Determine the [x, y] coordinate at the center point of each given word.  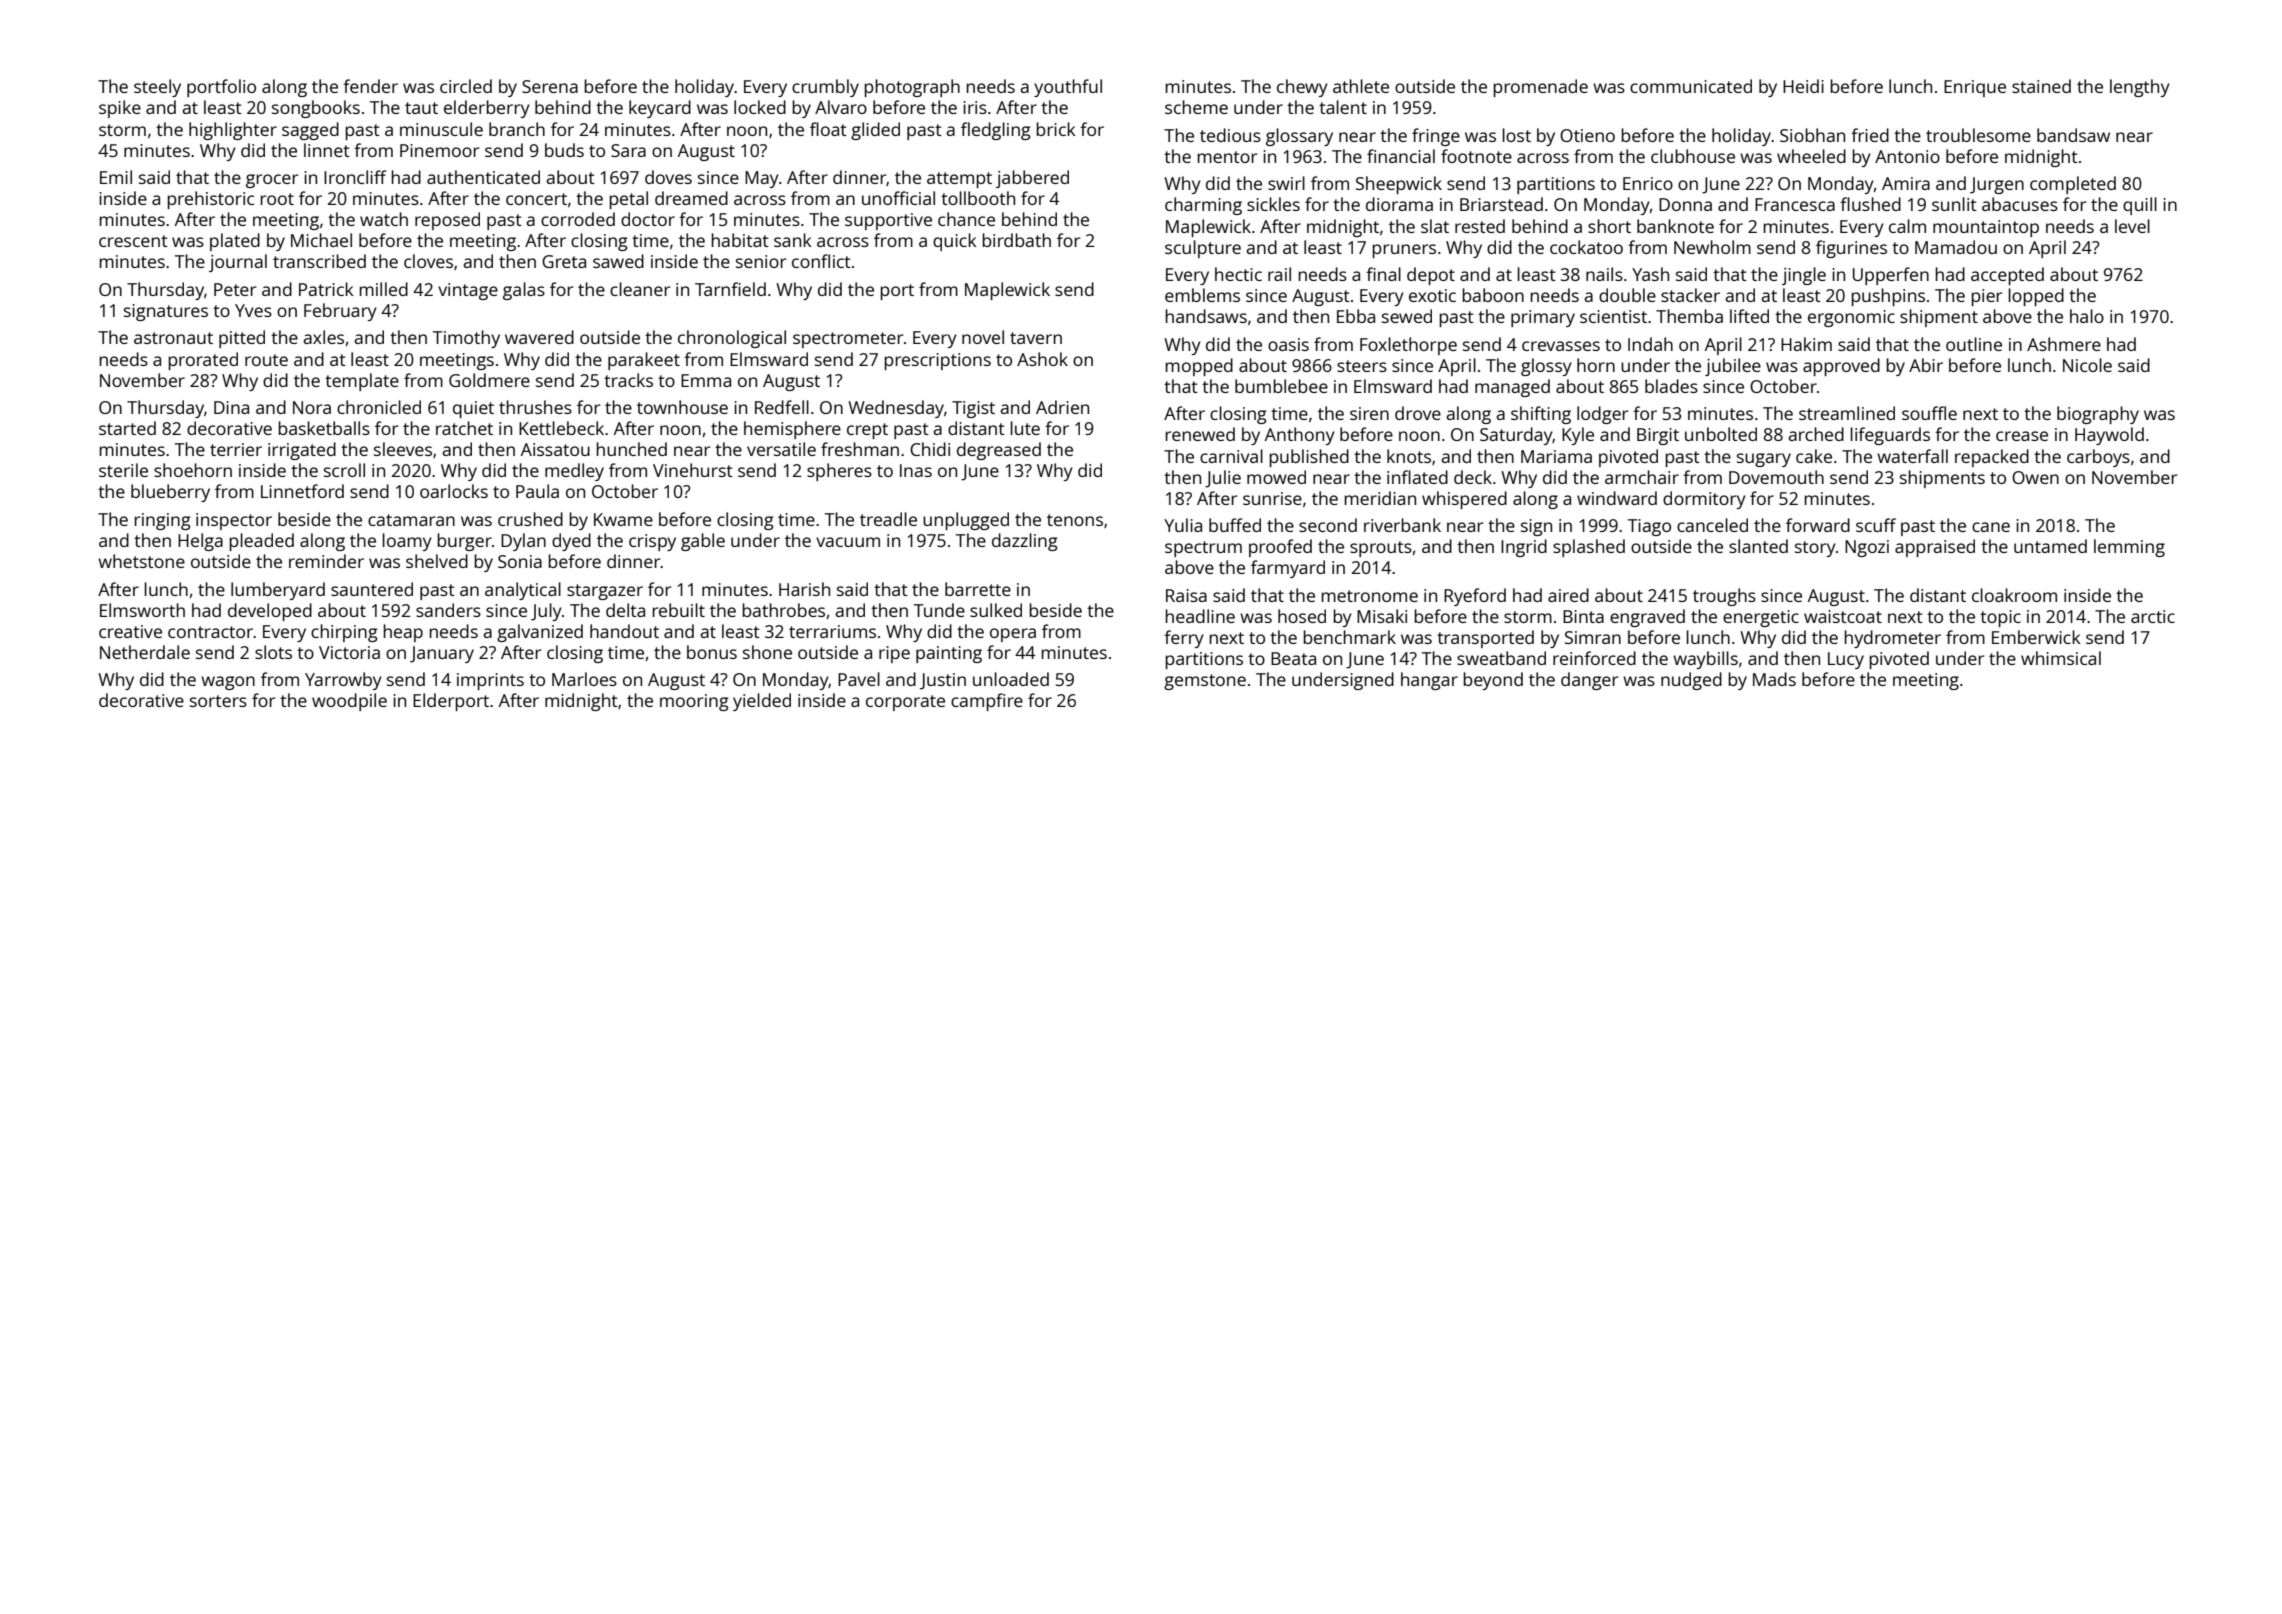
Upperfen [1891, 276]
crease [2022, 436]
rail [1279, 274]
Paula [537, 491]
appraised [1935, 548]
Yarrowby [343, 681]
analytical [523, 591]
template [362, 382]
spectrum [1203, 549]
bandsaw [2073, 135]
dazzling [1025, 542]
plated [235, 242]
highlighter [233, 131]
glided [875, 131]
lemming [2129, 548]
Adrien [1062, 407]
